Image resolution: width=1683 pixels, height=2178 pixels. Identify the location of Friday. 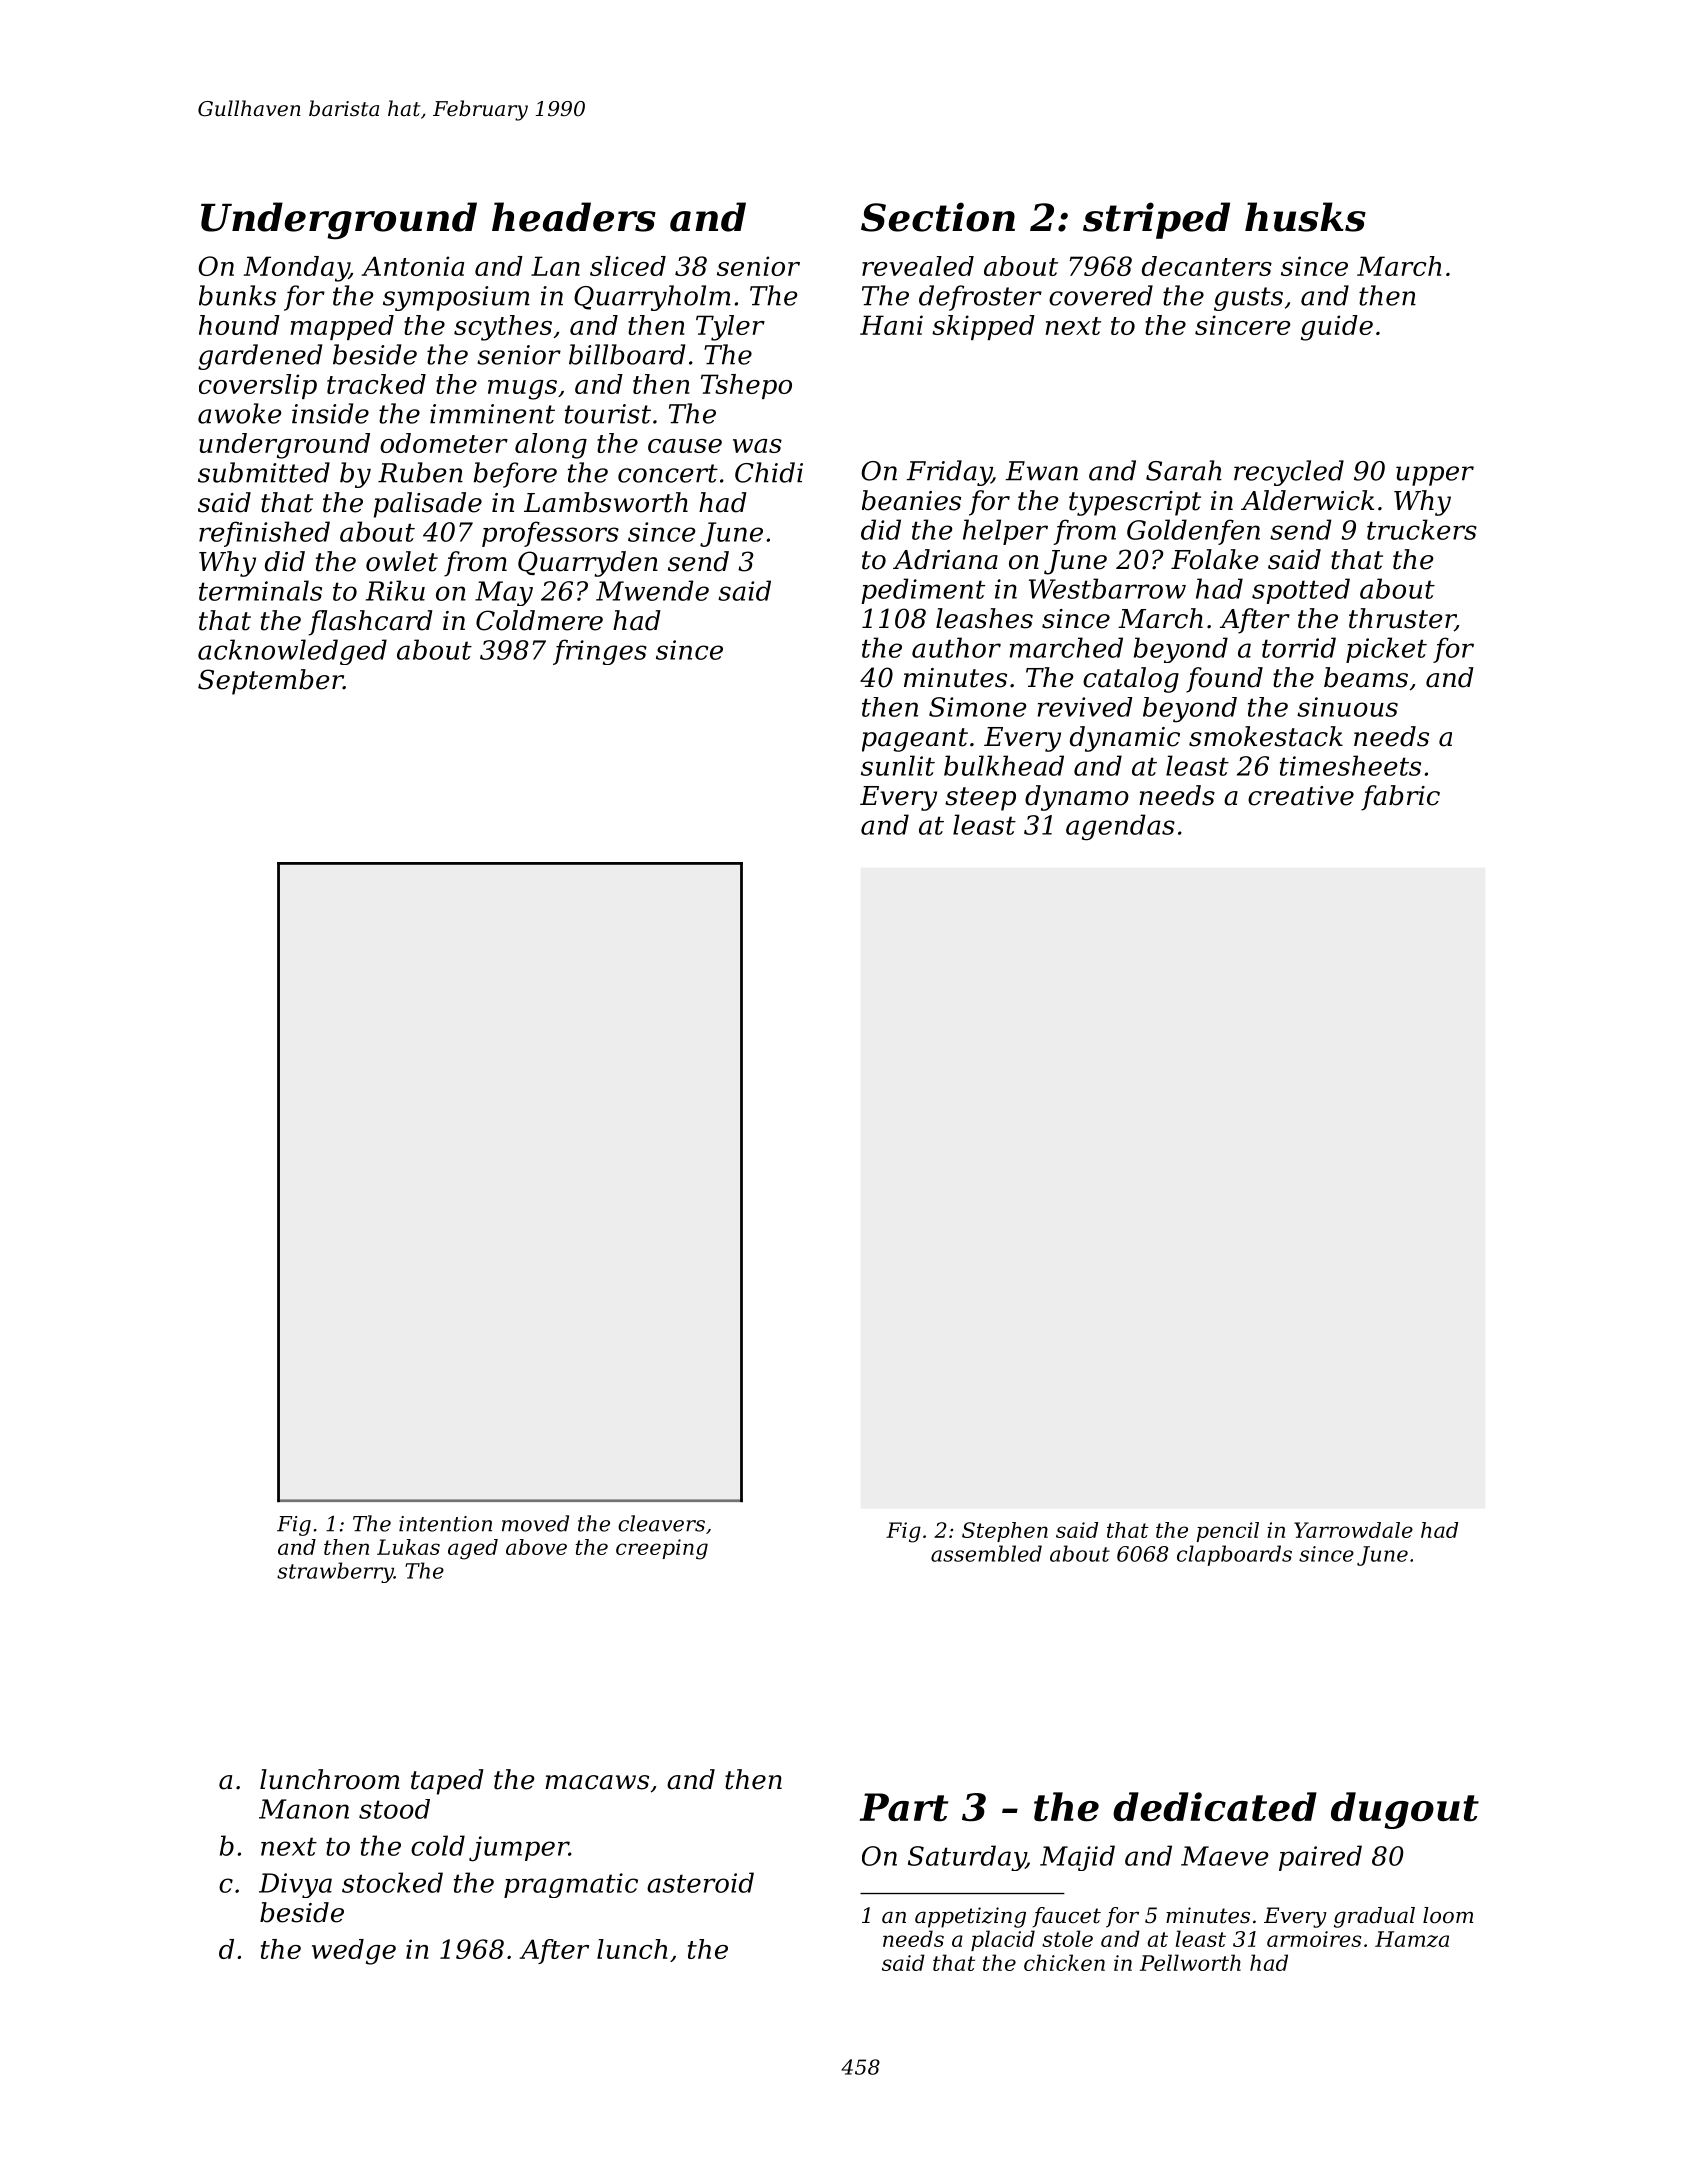
(949, 473).
